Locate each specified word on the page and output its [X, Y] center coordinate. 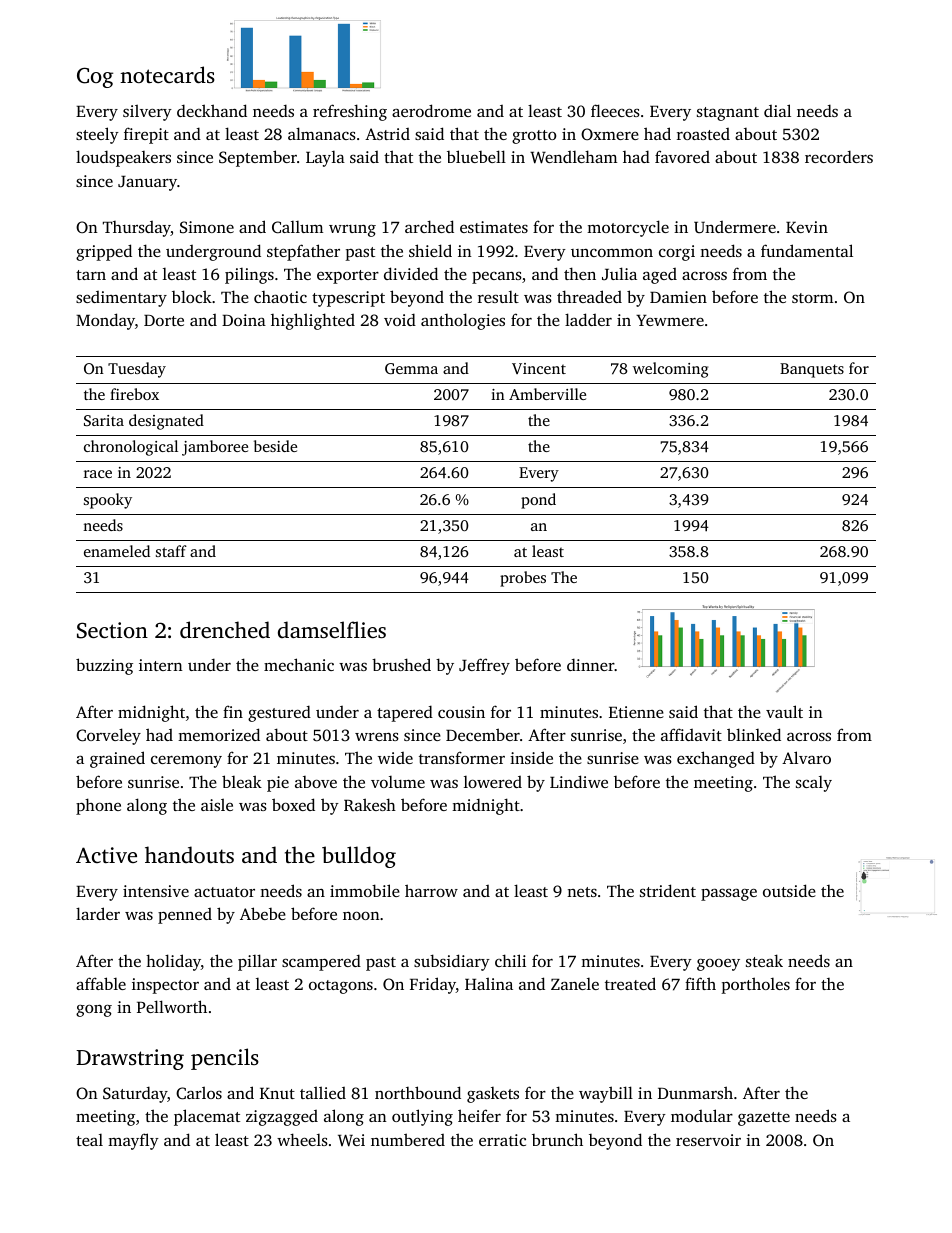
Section [112, 630]
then [580, 273]
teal [89, 1140]
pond [538, 501]
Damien [678, 297]
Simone [207, 227]
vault [784, 711]
